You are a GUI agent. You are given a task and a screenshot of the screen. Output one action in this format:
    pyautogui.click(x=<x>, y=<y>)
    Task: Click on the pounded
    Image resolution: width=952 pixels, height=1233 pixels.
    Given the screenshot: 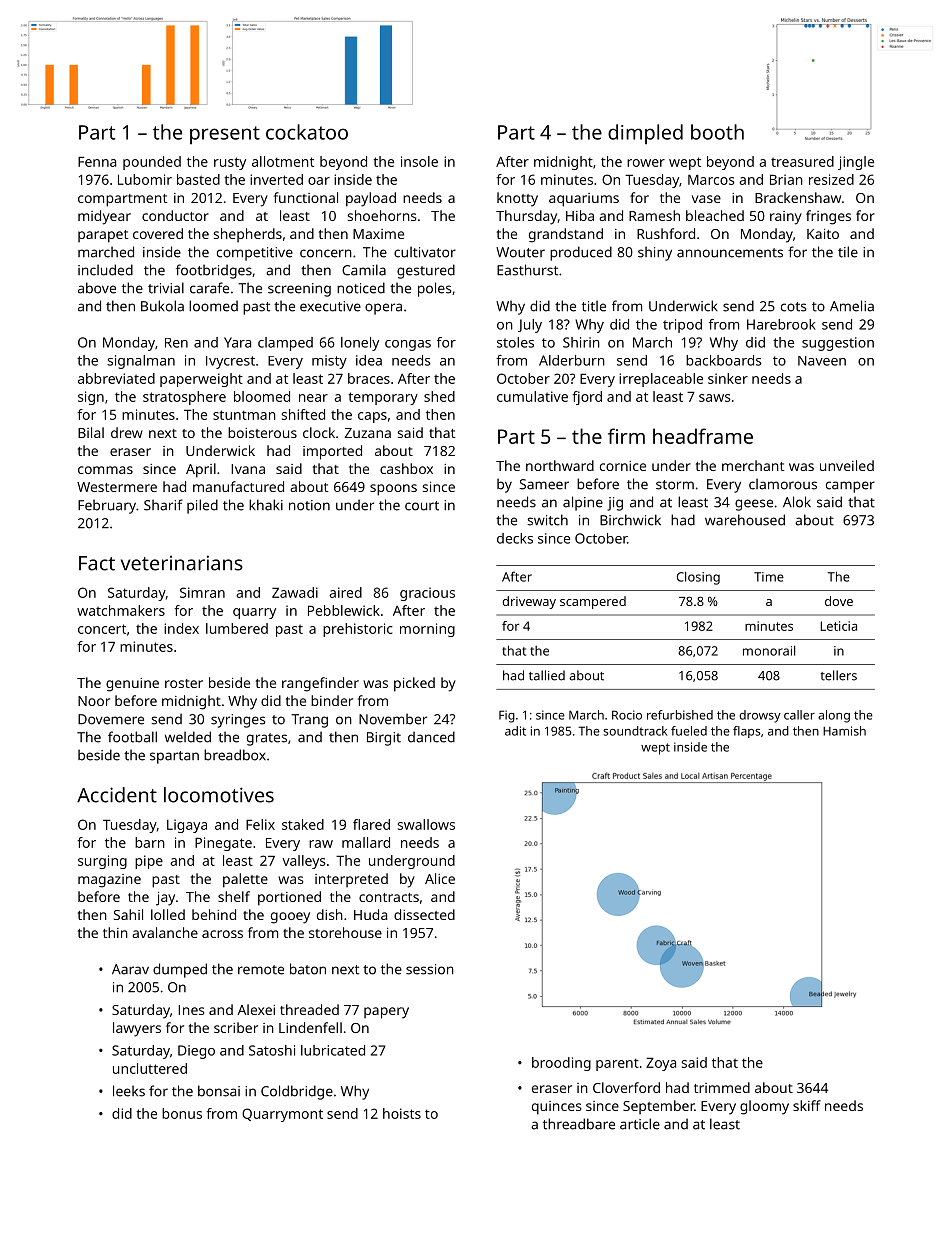 What is the action you would take?
    pyautogui.click(x=152, y=163)
